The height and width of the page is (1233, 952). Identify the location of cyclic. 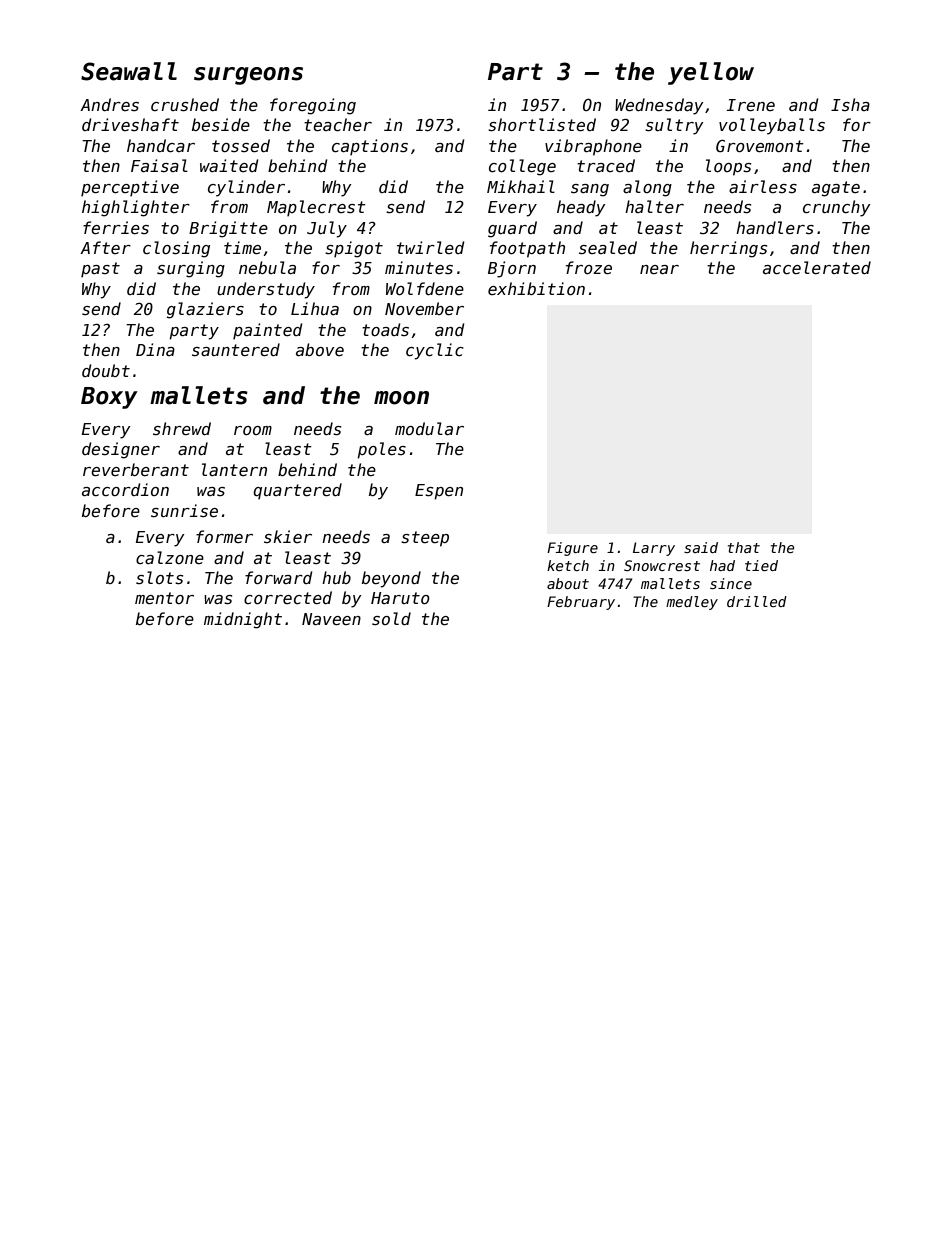
(435, 351).
